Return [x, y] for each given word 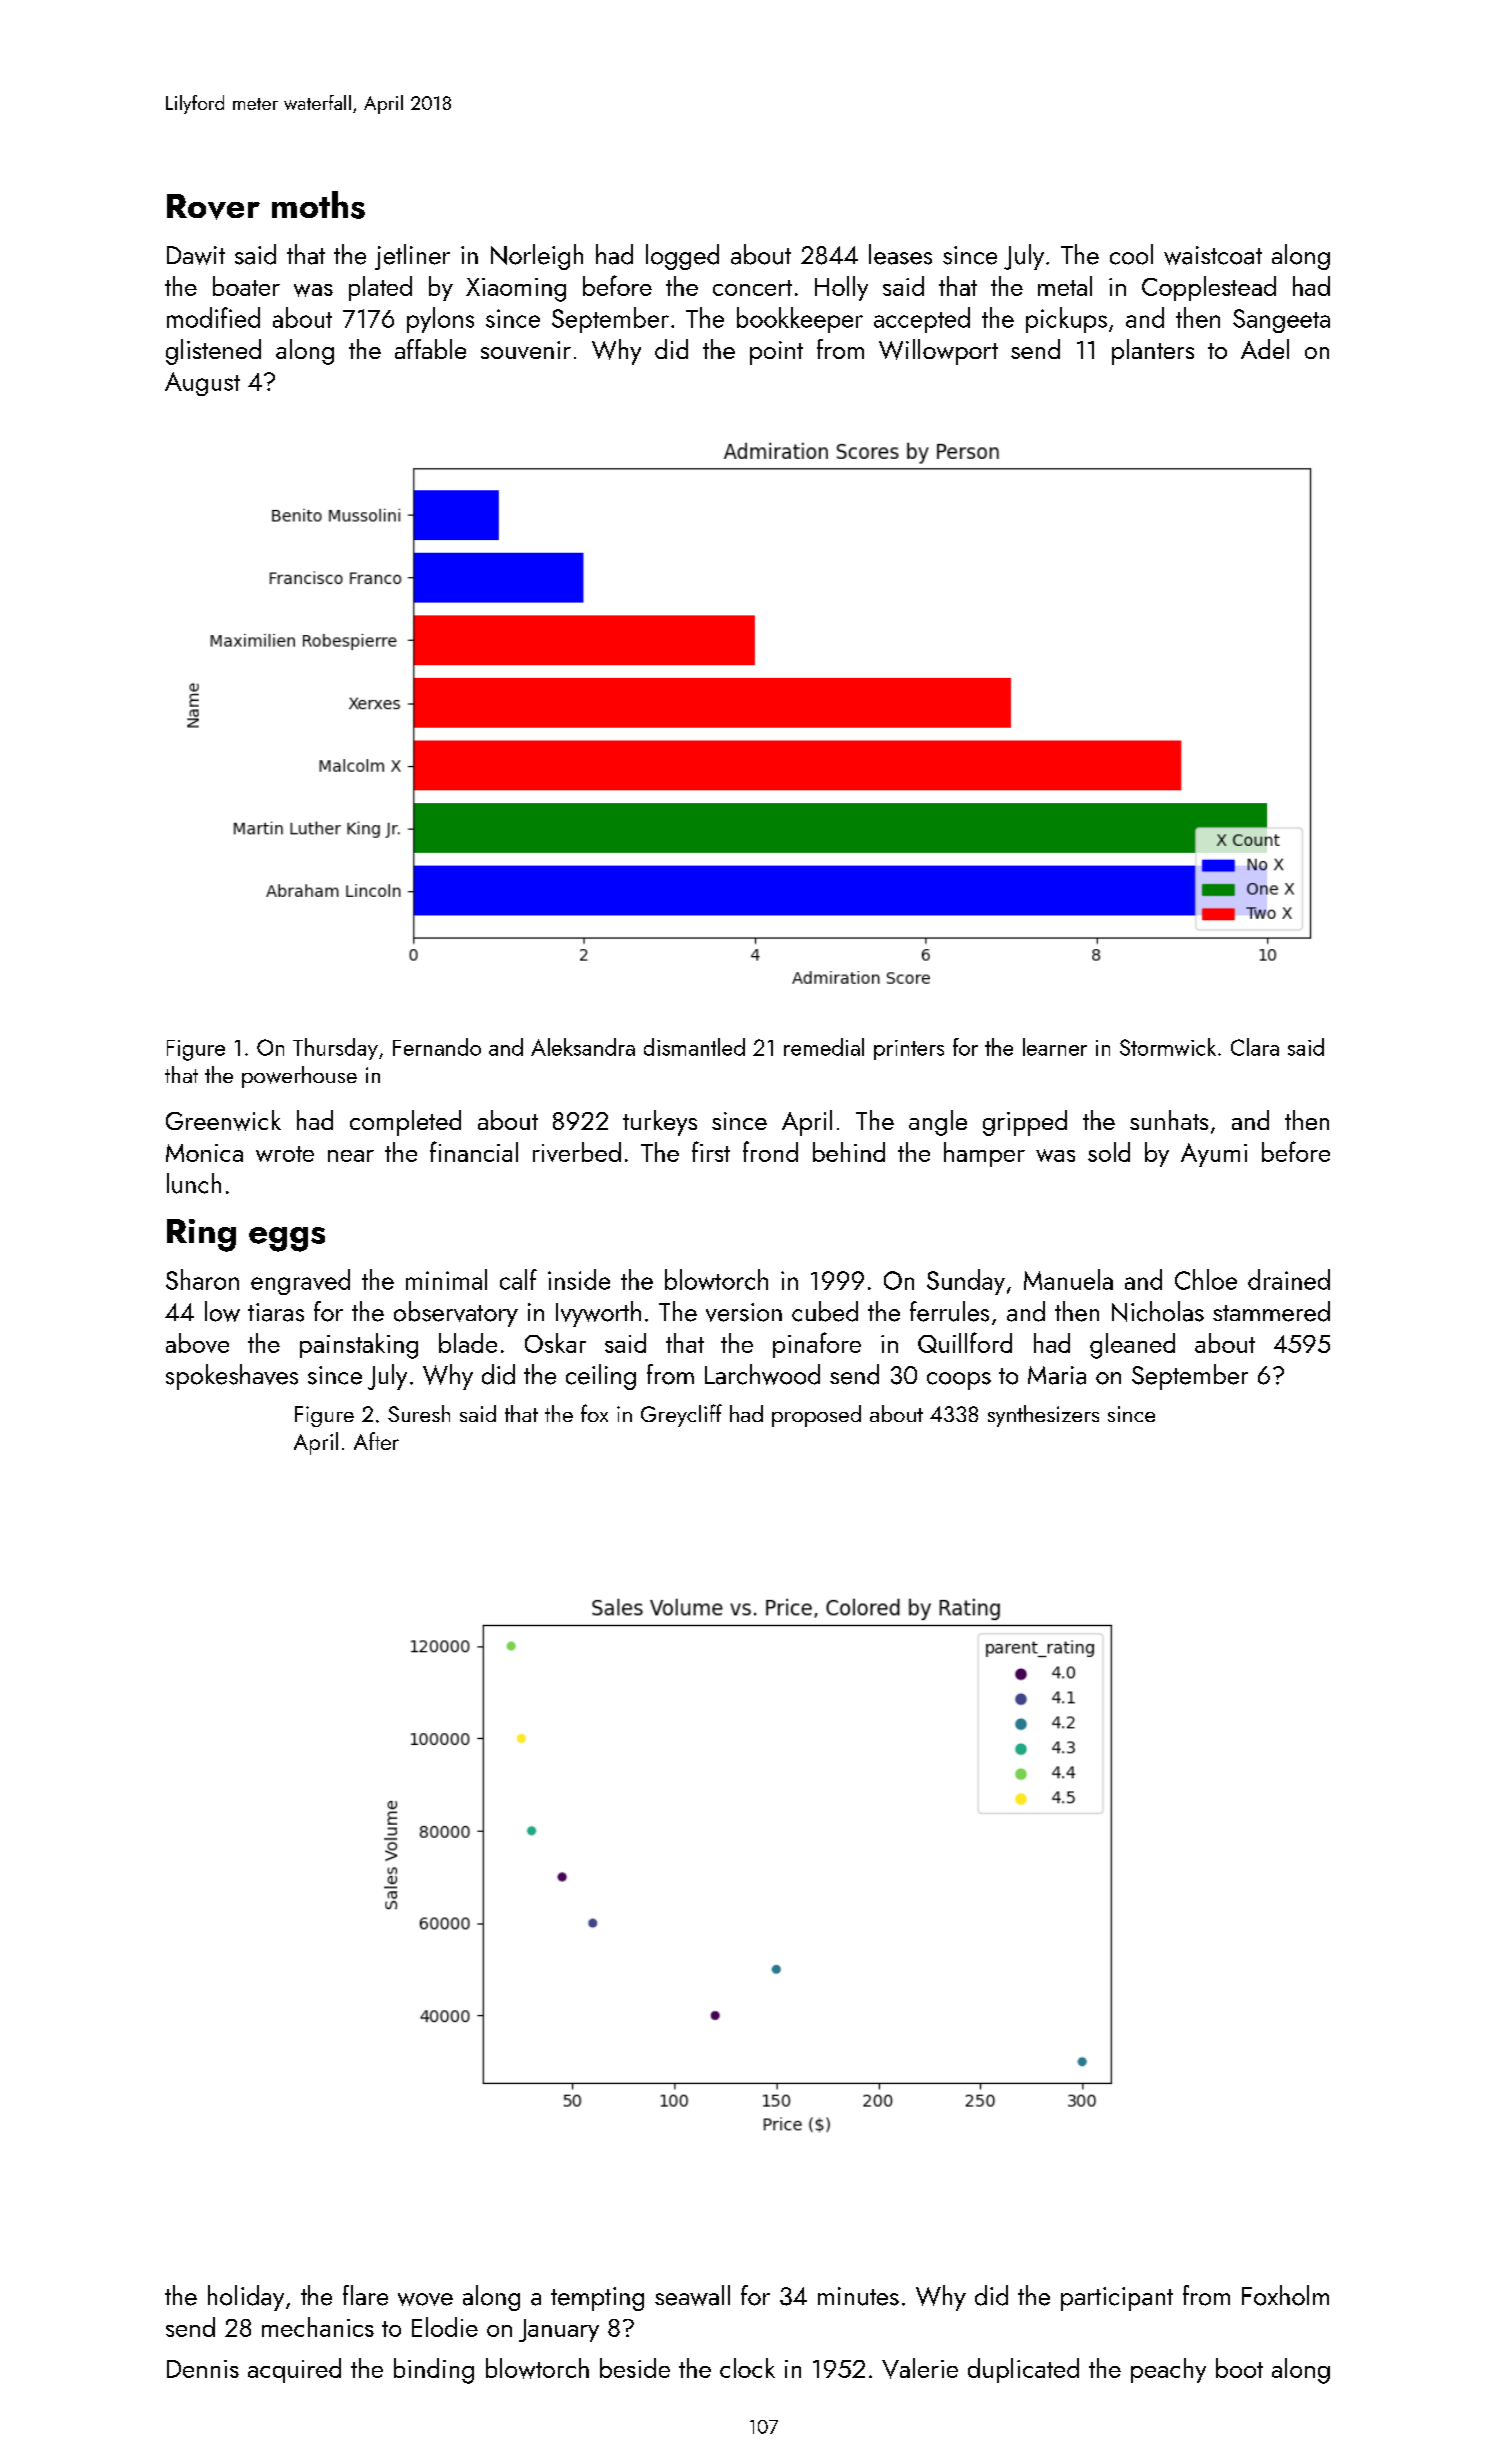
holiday [246, 2298]
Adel [1265, 349]
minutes [858, 2296]
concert [752, 288]
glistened [213, 352]
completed [405, 1123]
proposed [816, 1416]
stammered [1271, 1311]
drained [1289, 1279]
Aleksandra [583, 1047]
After [376, 1441]
